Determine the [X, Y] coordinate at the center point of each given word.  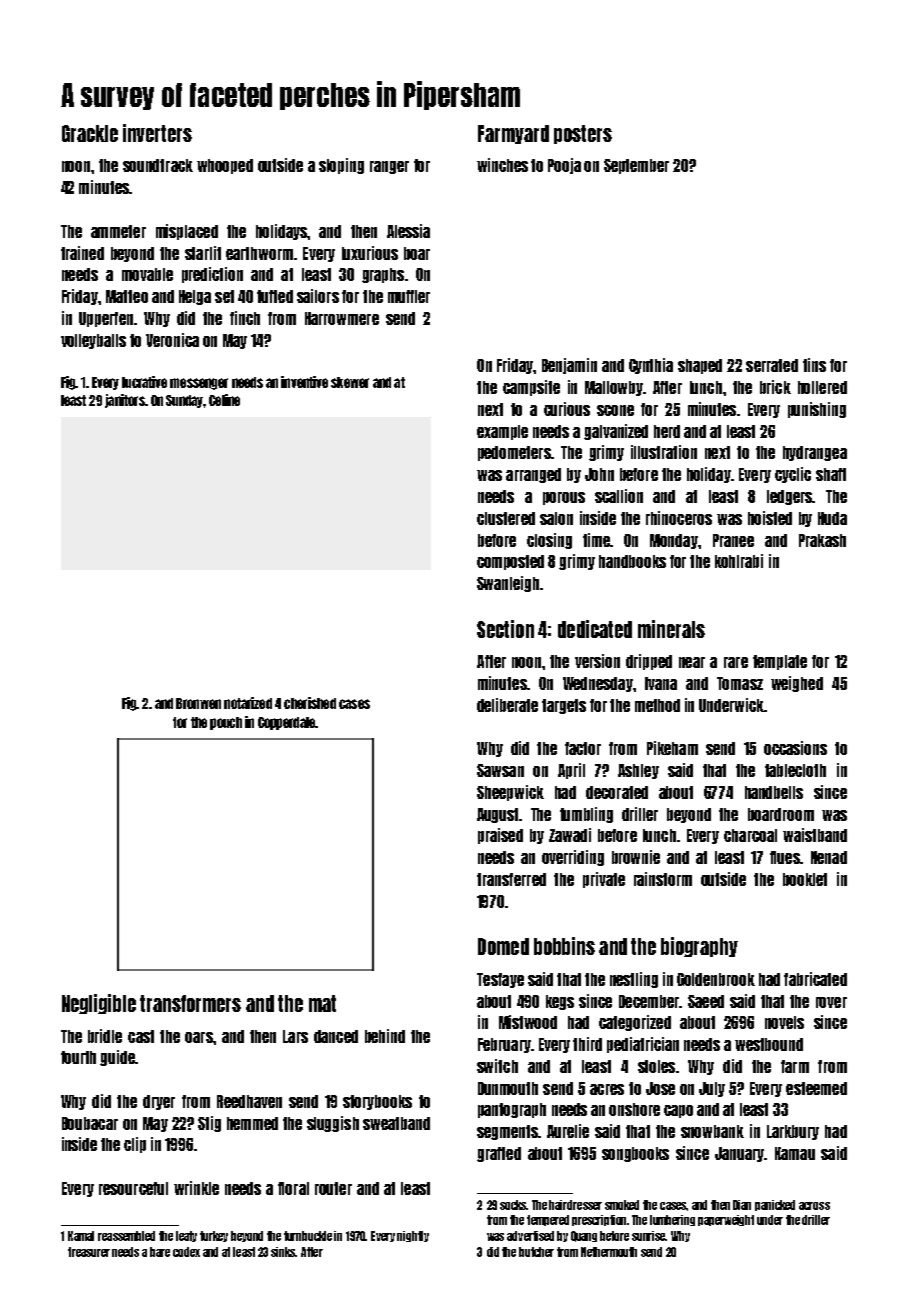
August [497, 815]
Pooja [564, 166]
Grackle [90, 133]
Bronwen [198, 703]
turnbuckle [308, 1236]
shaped [700, 366]
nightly [413, 1236]
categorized [635, 1023]
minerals [671, 629]
